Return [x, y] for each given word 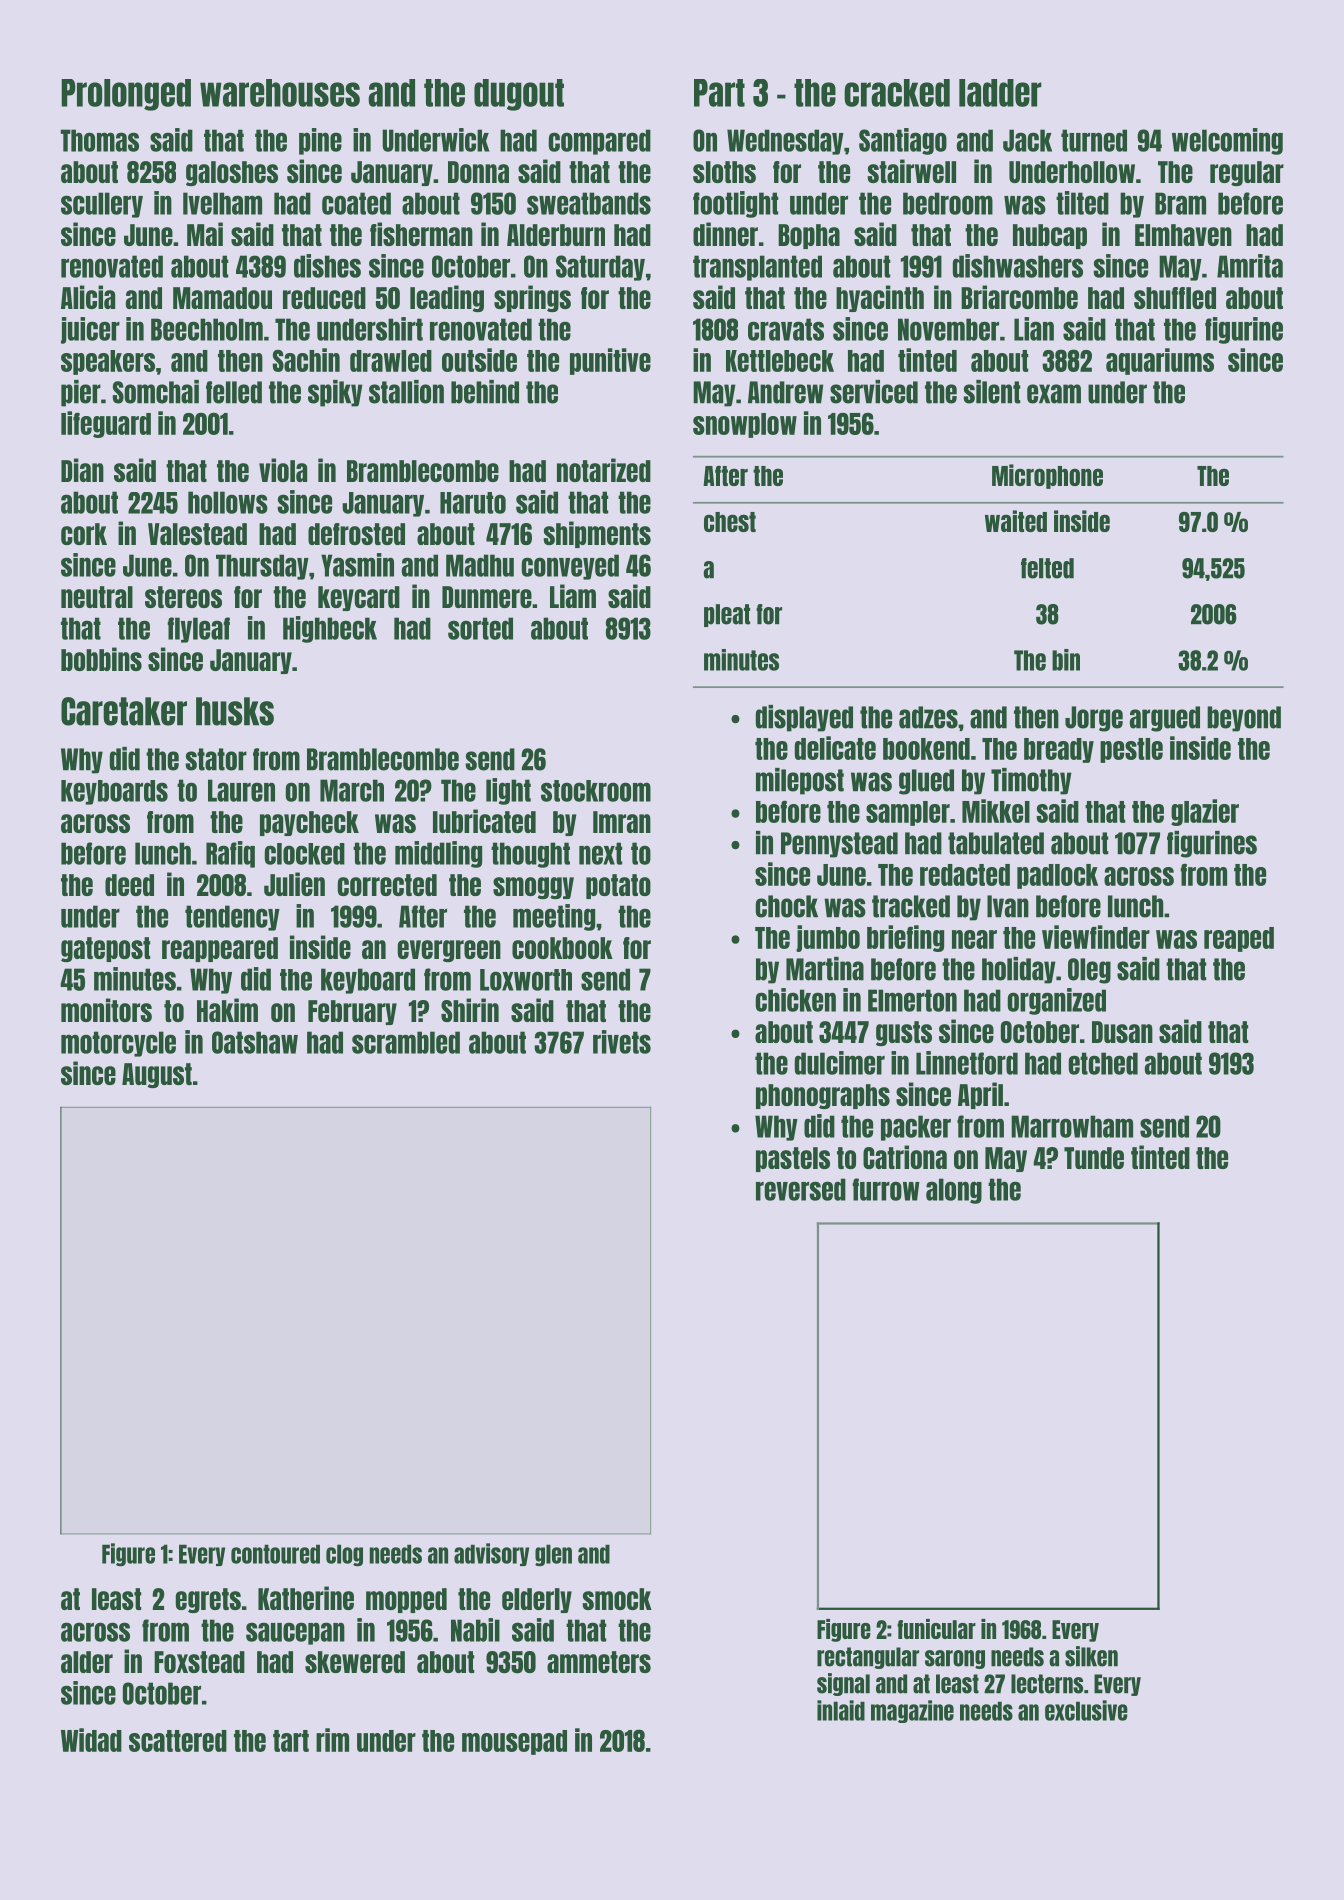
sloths [724, 172]
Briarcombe [1019, 297]
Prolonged [126, 95]
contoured [275, 1554]
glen [553, 1555]
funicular [936, 1629]
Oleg [1089, 971]
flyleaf [199, 630]
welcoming [1227, 141]
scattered [178, 1741]
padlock [1057, 876]
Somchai [156, 392]
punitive [610, 361]
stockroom [596, 791]
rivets [622, 1042]
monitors [106, 1010]
